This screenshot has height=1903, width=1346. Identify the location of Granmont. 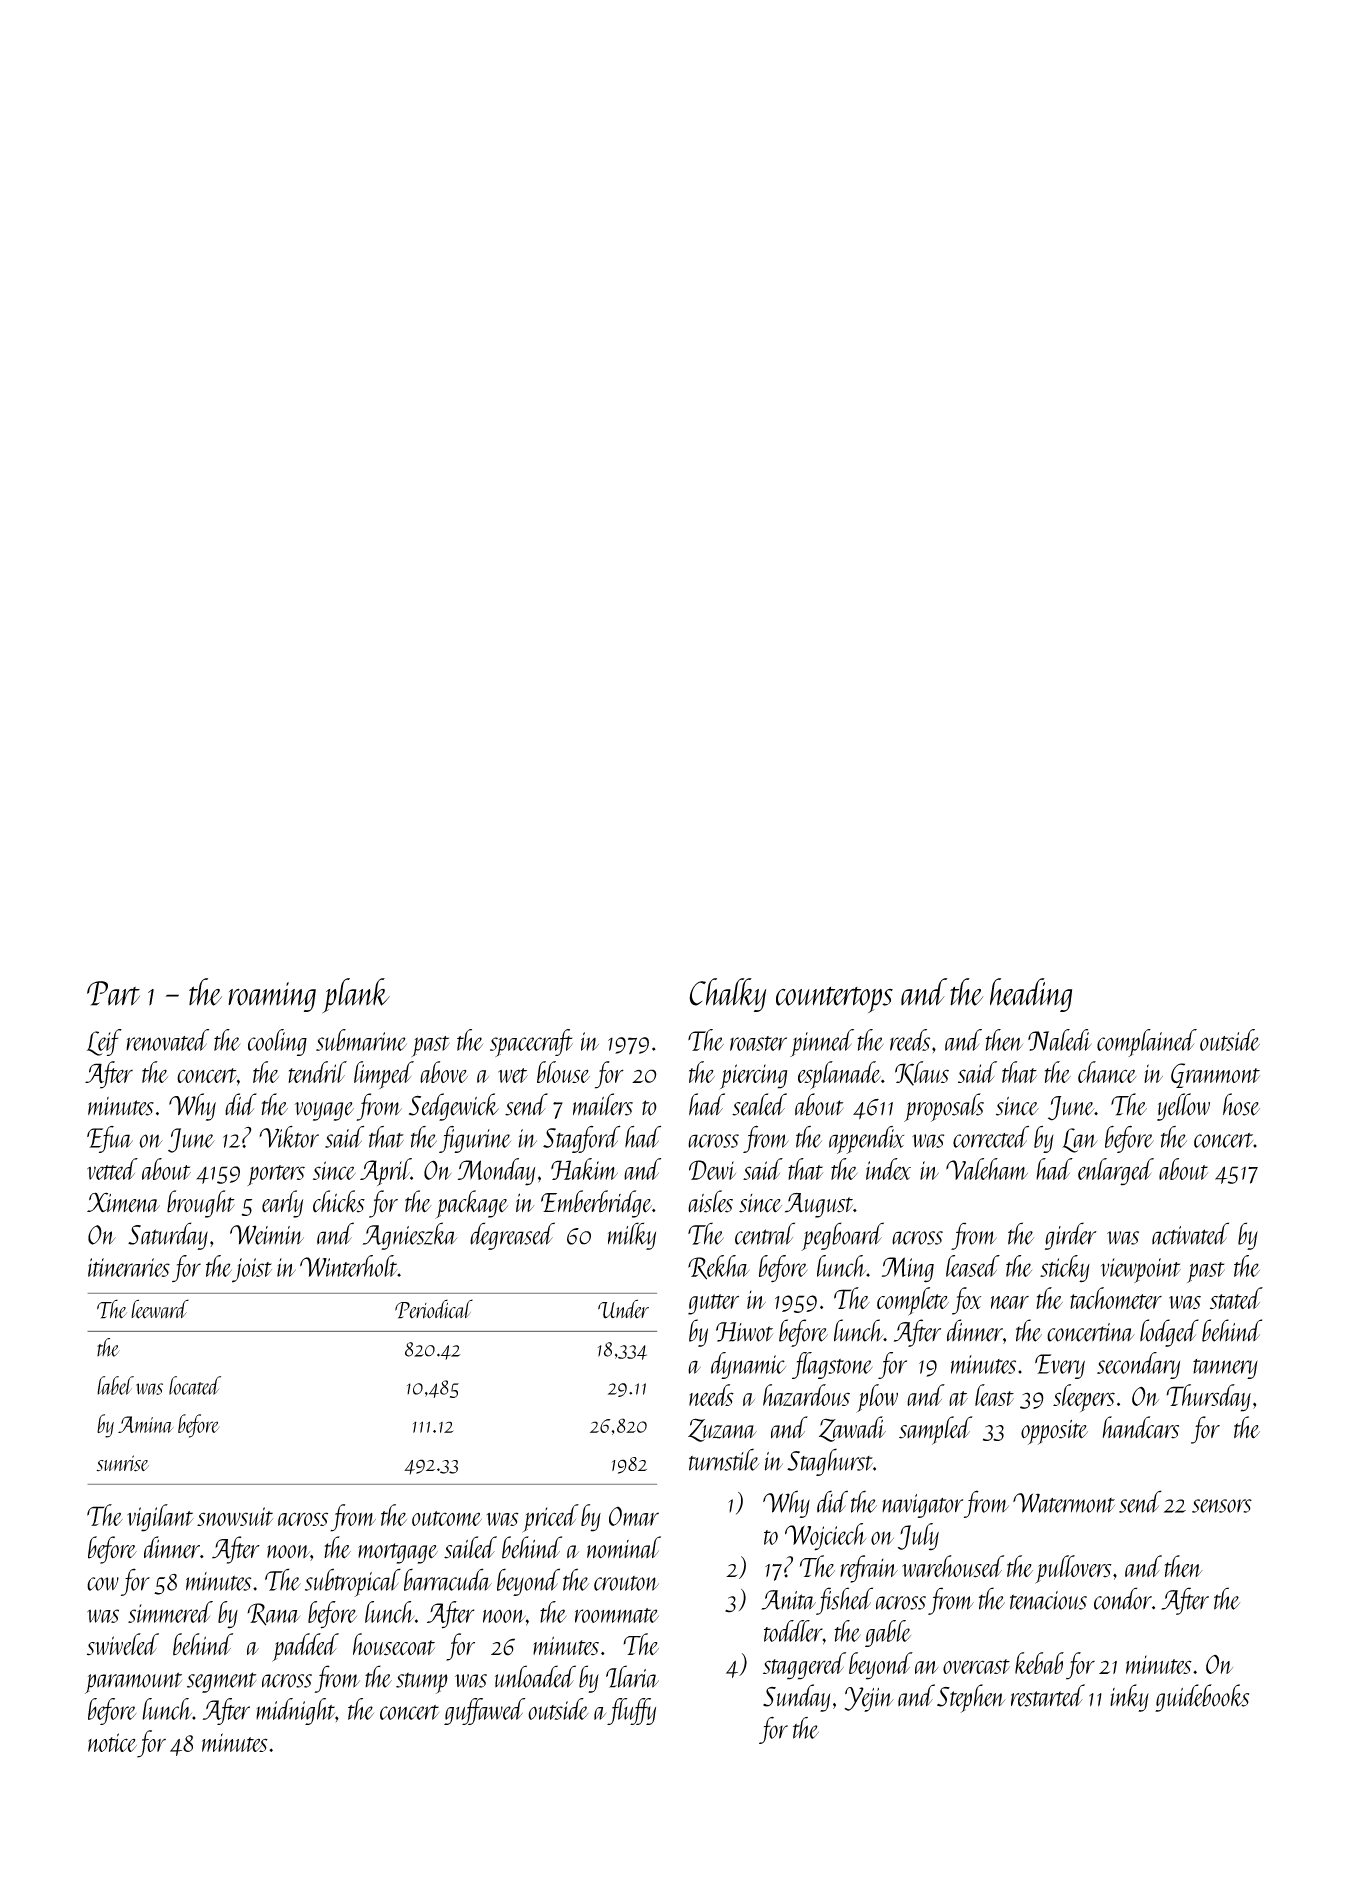
(1215, 1075).
